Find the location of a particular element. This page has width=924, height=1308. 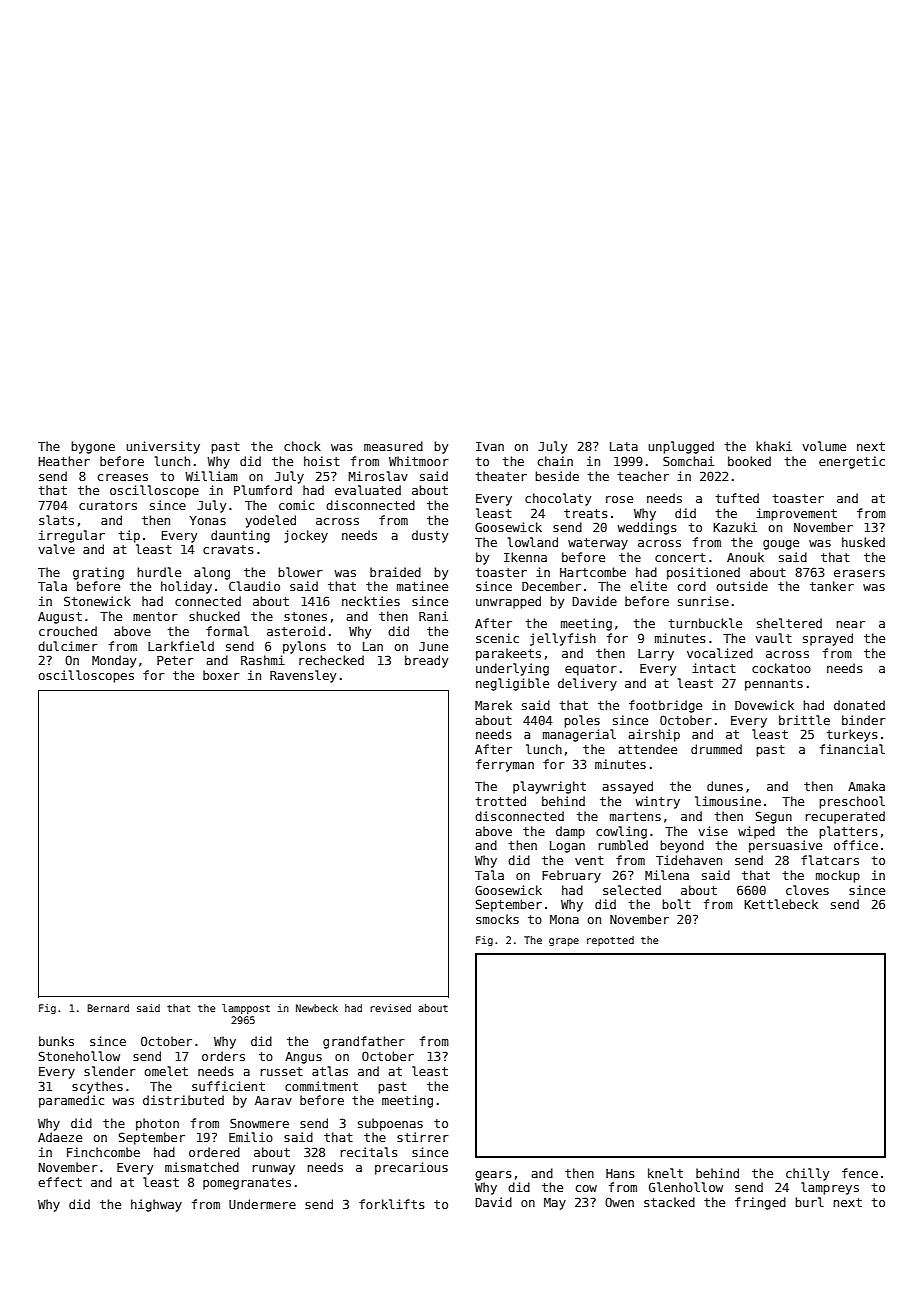

university is located at coordinates (163, 447).
